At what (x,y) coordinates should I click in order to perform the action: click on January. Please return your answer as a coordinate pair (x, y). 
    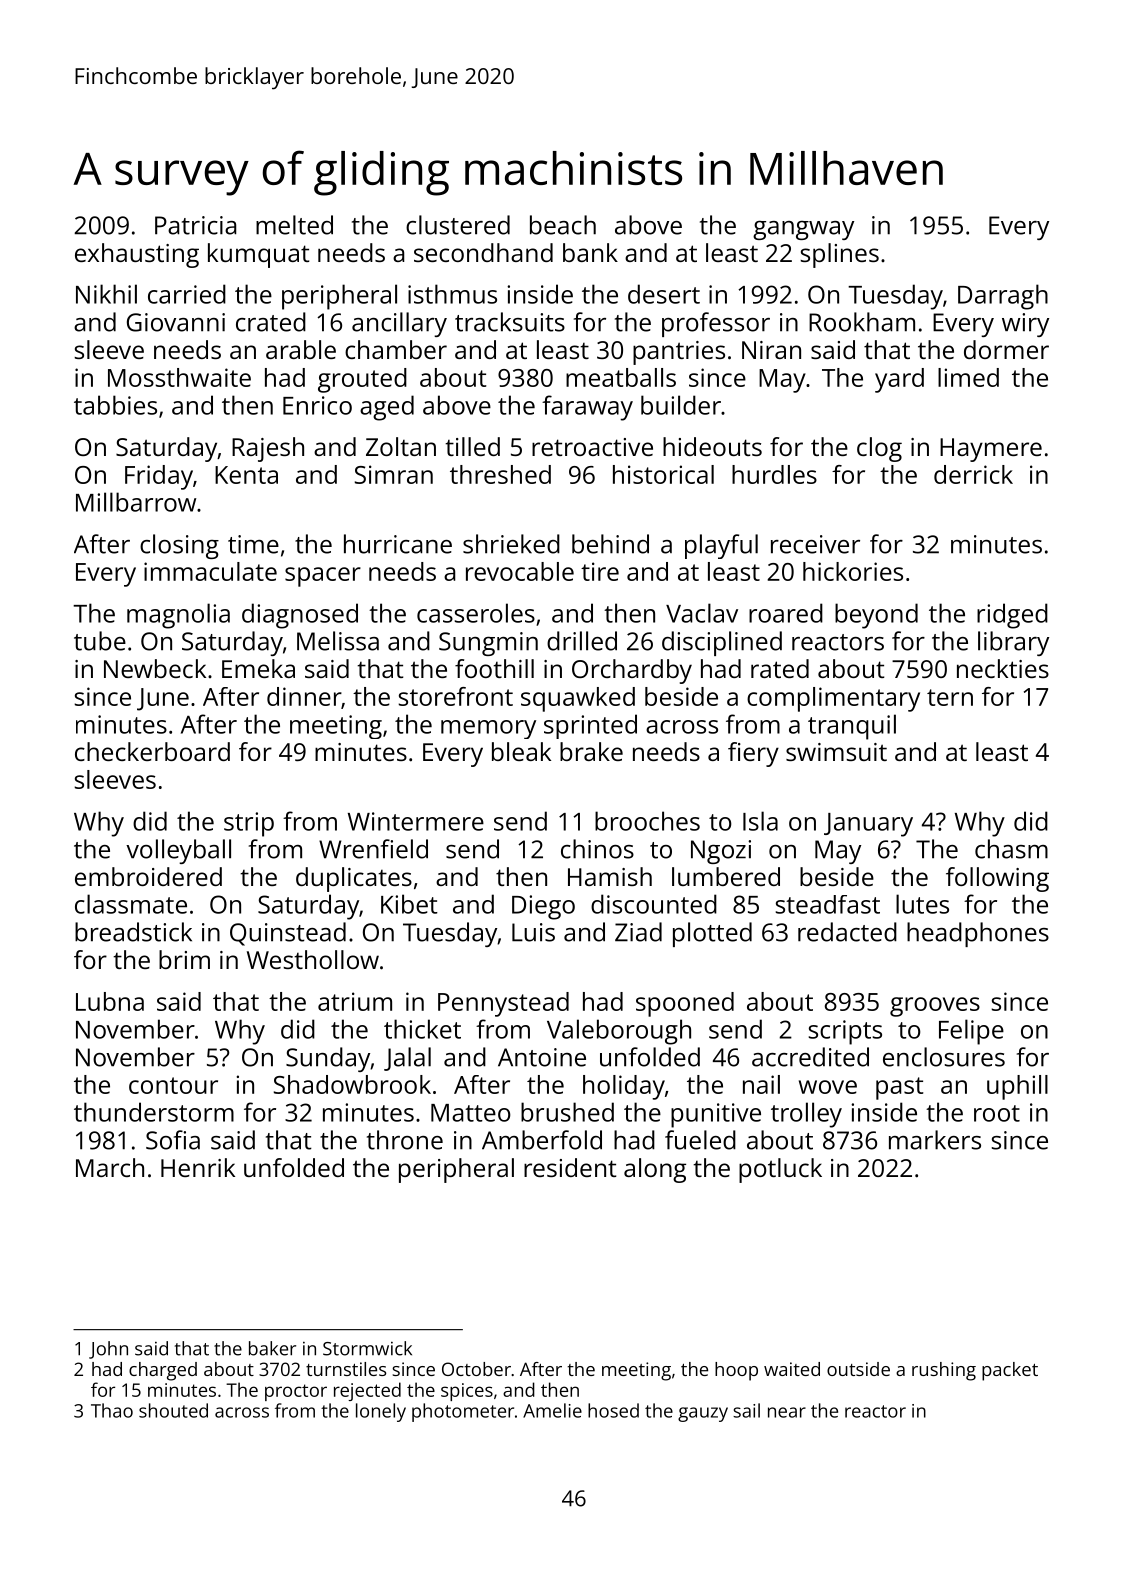
    Looking at the image, I should click on (868, 825).
